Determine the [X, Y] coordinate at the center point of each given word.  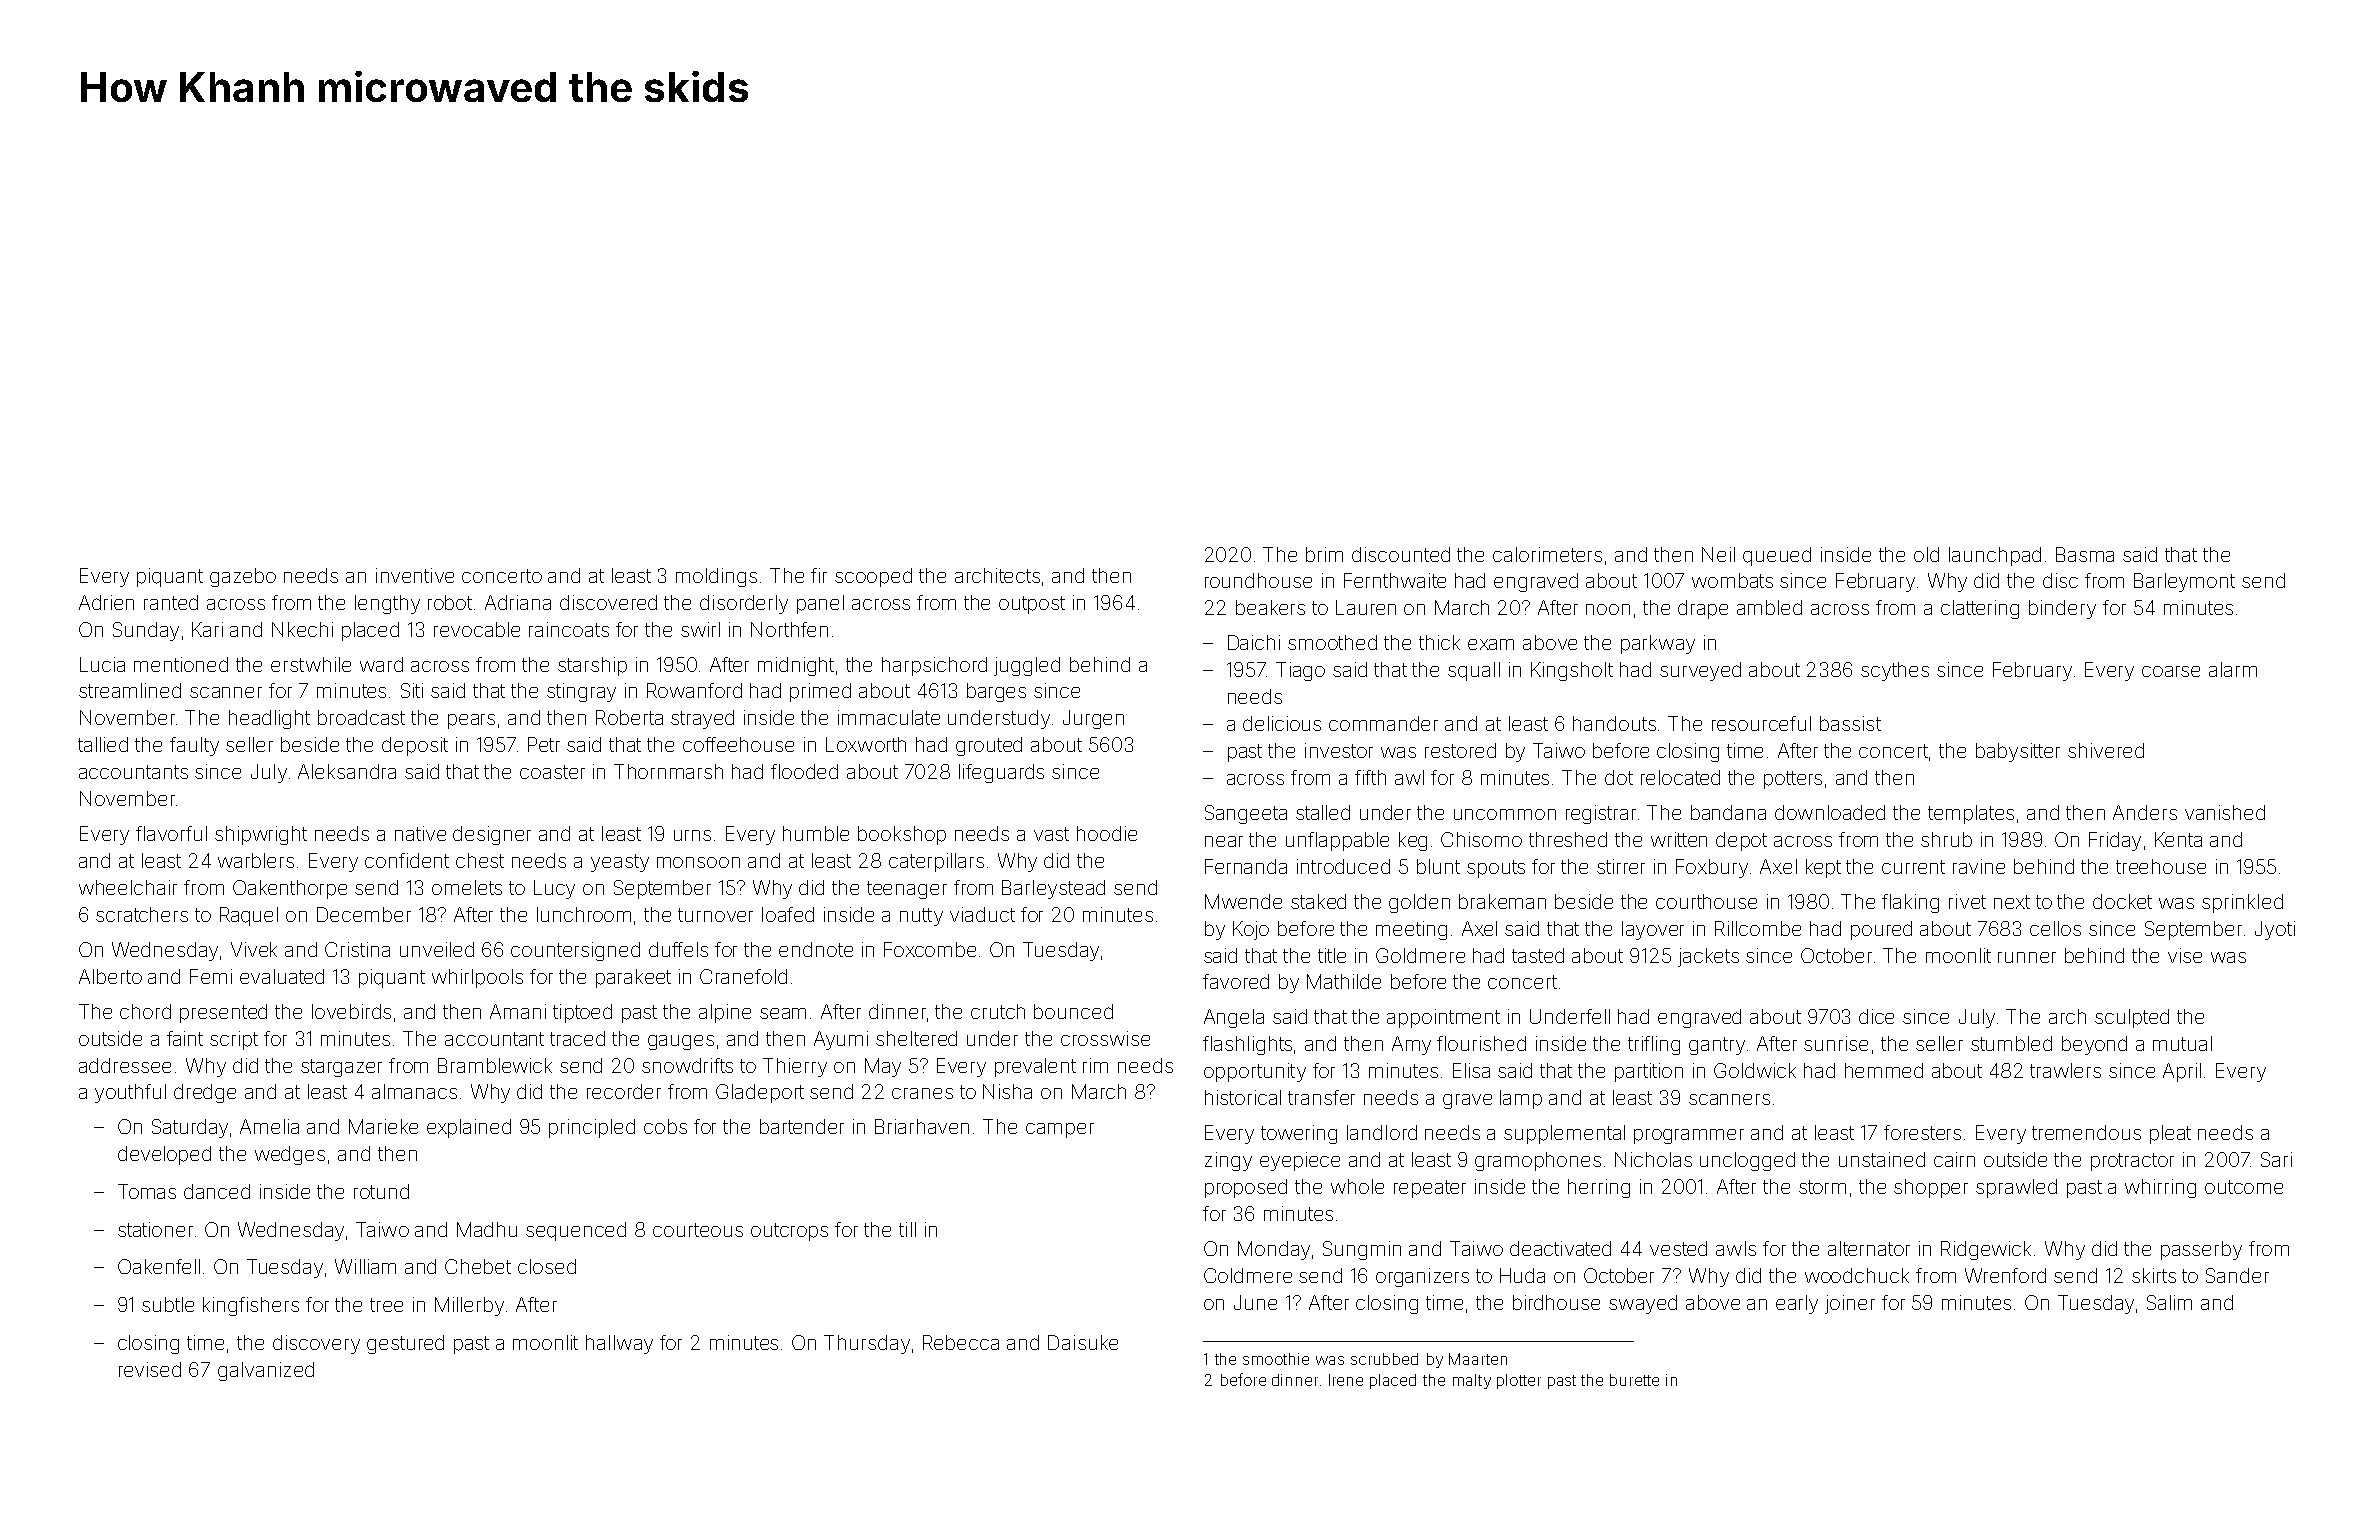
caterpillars [936, 862]
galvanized [266, 1371]
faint [185, 1038]
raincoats [569, 629]
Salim [2169, 1302]
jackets [1708, 957]
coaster [552, 772]
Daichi [1254, 642]
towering [1299, 1134]
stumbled [2011, 1043]
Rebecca [961, 1342]
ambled [1769, 607]
